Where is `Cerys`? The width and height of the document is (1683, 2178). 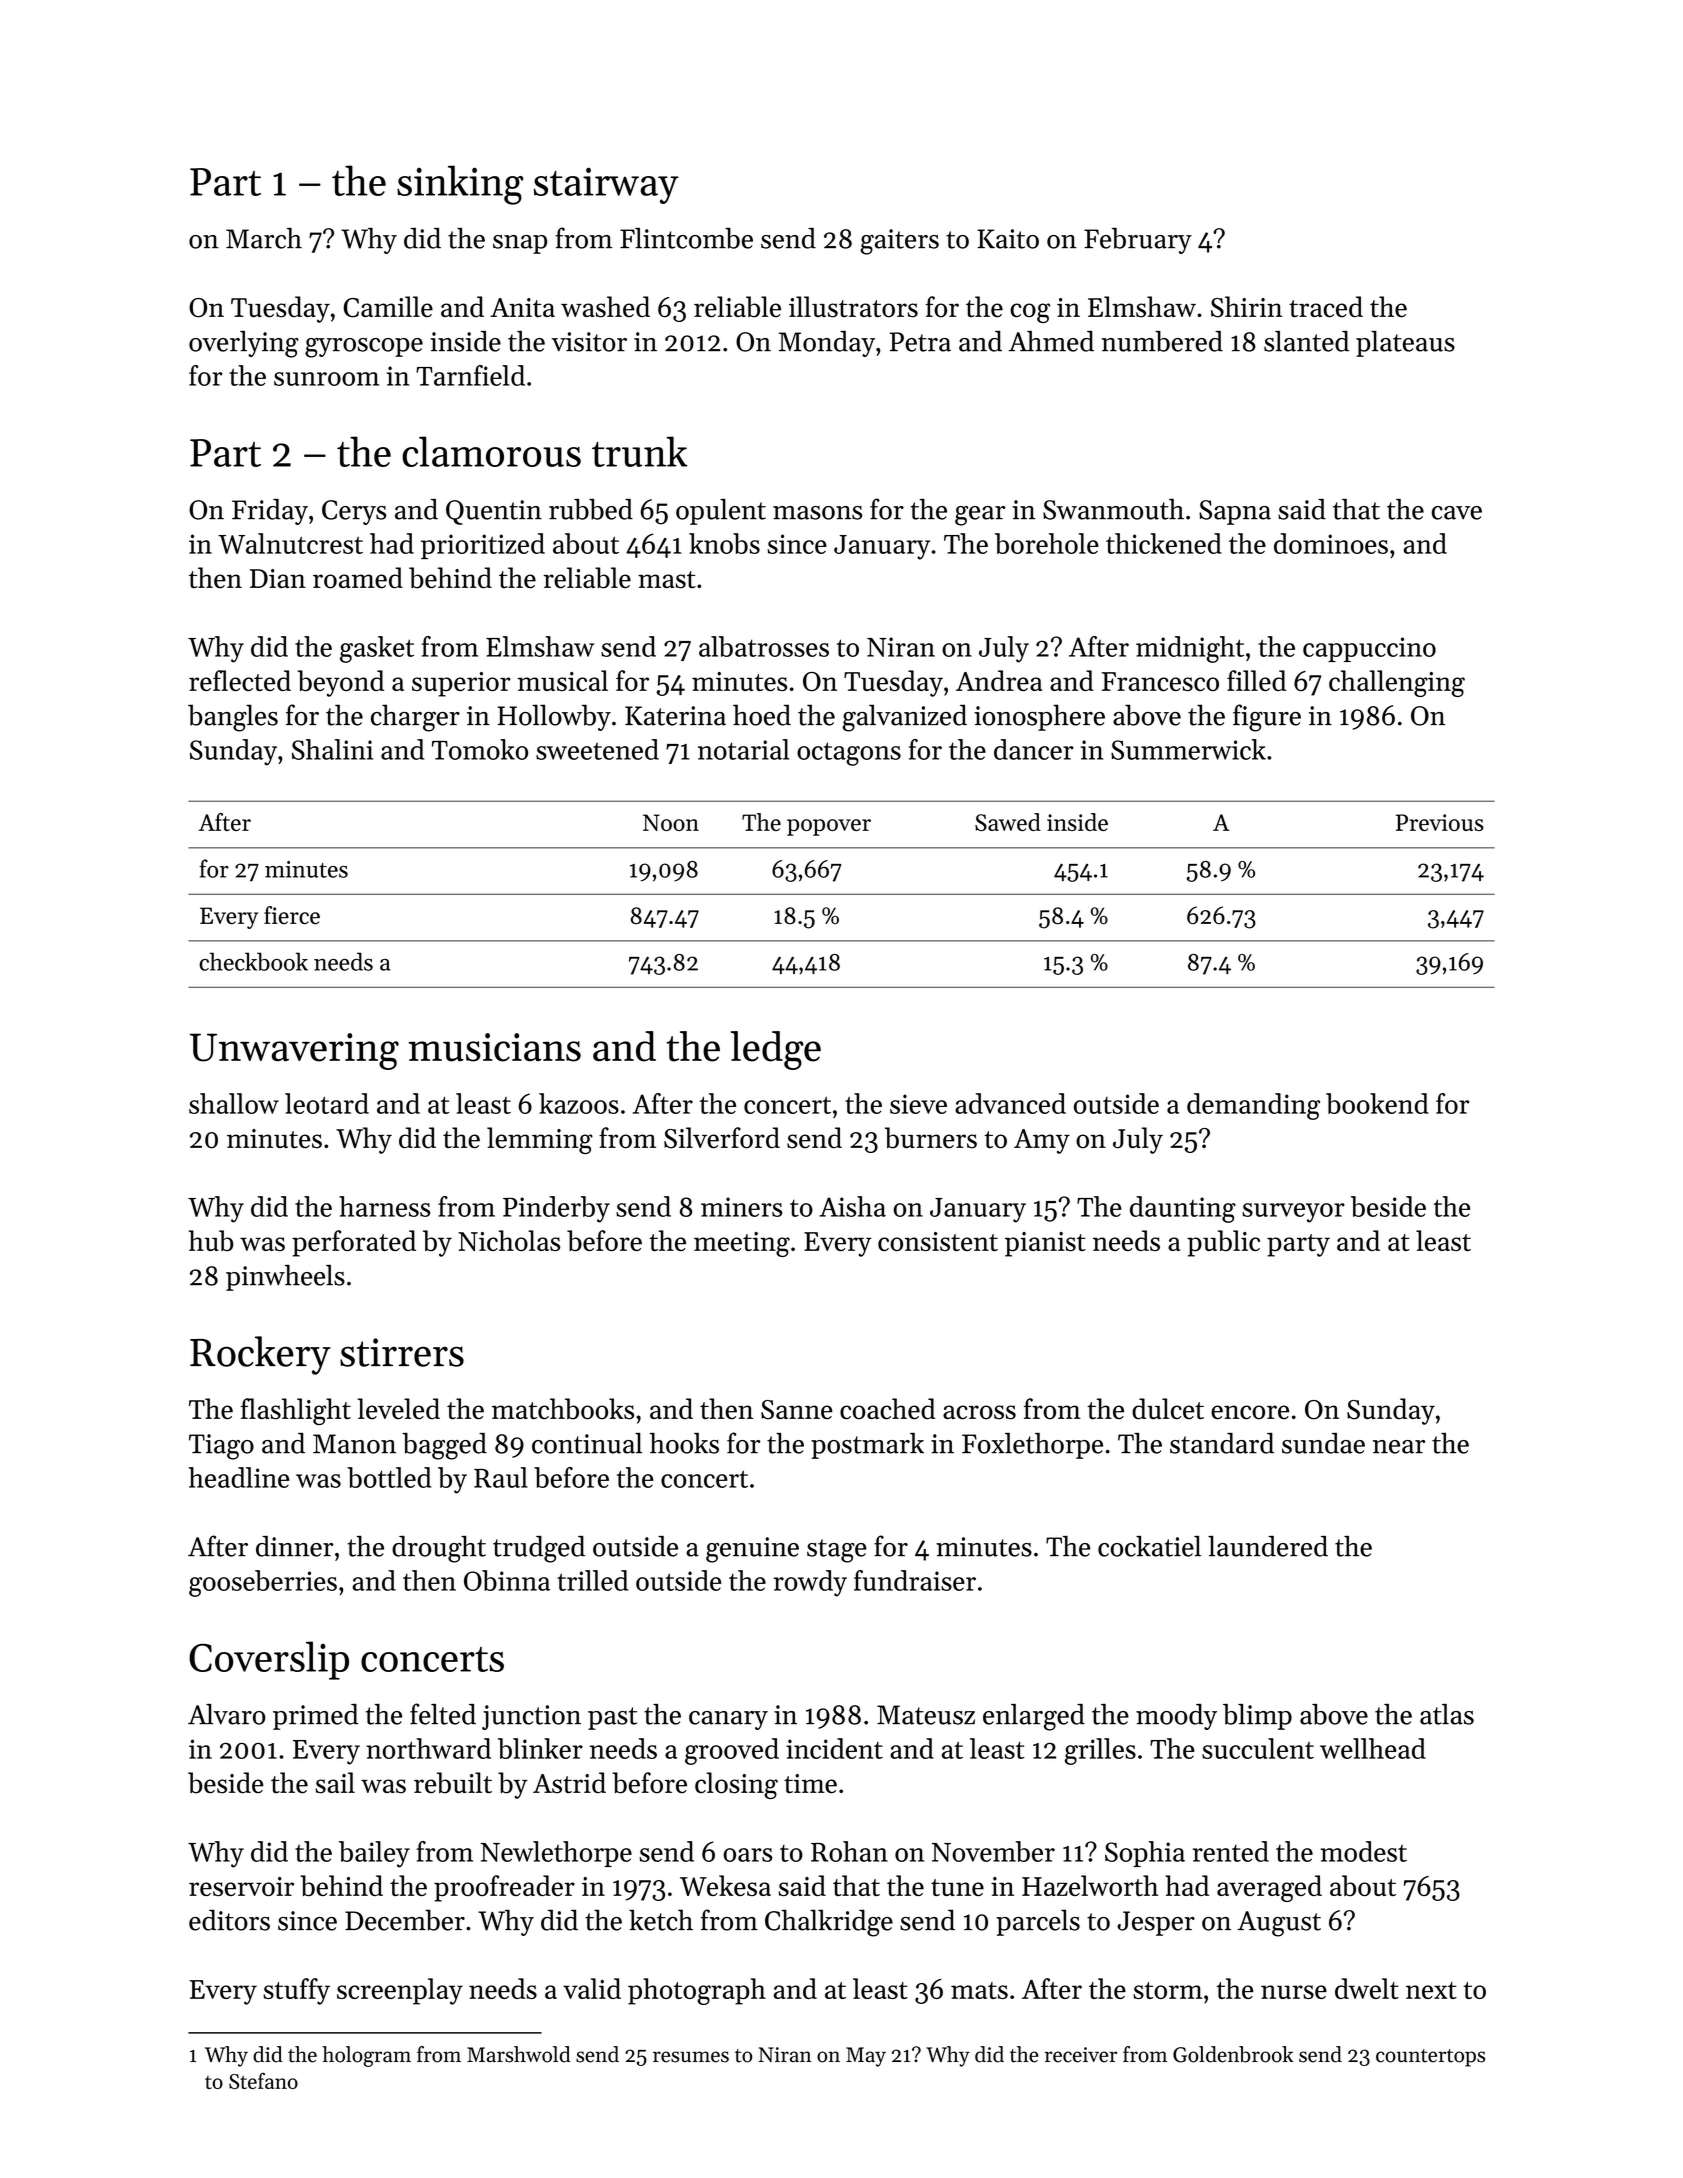
Cerys is located at coordinates (354, 512).
